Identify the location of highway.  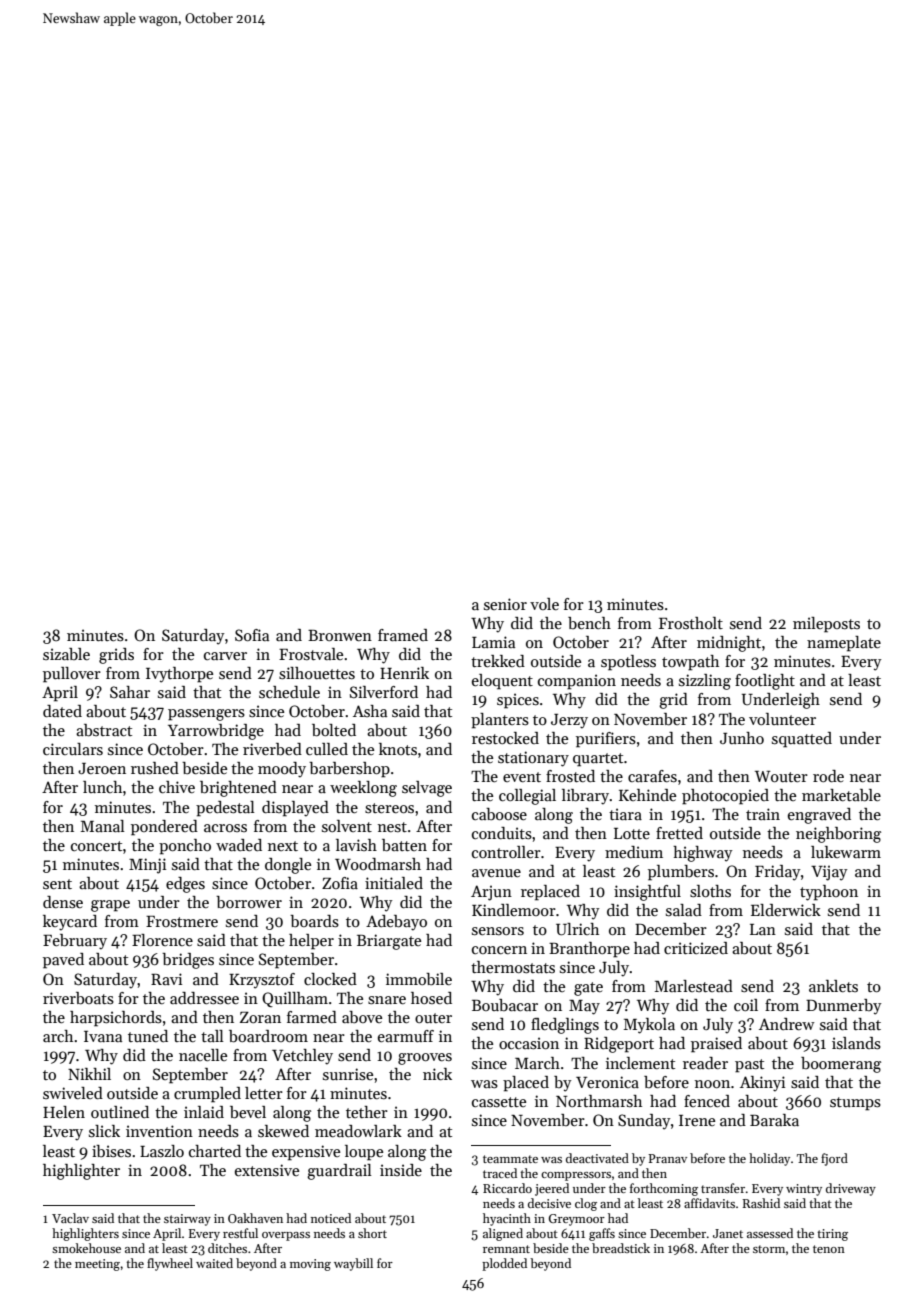
(703, 854).
